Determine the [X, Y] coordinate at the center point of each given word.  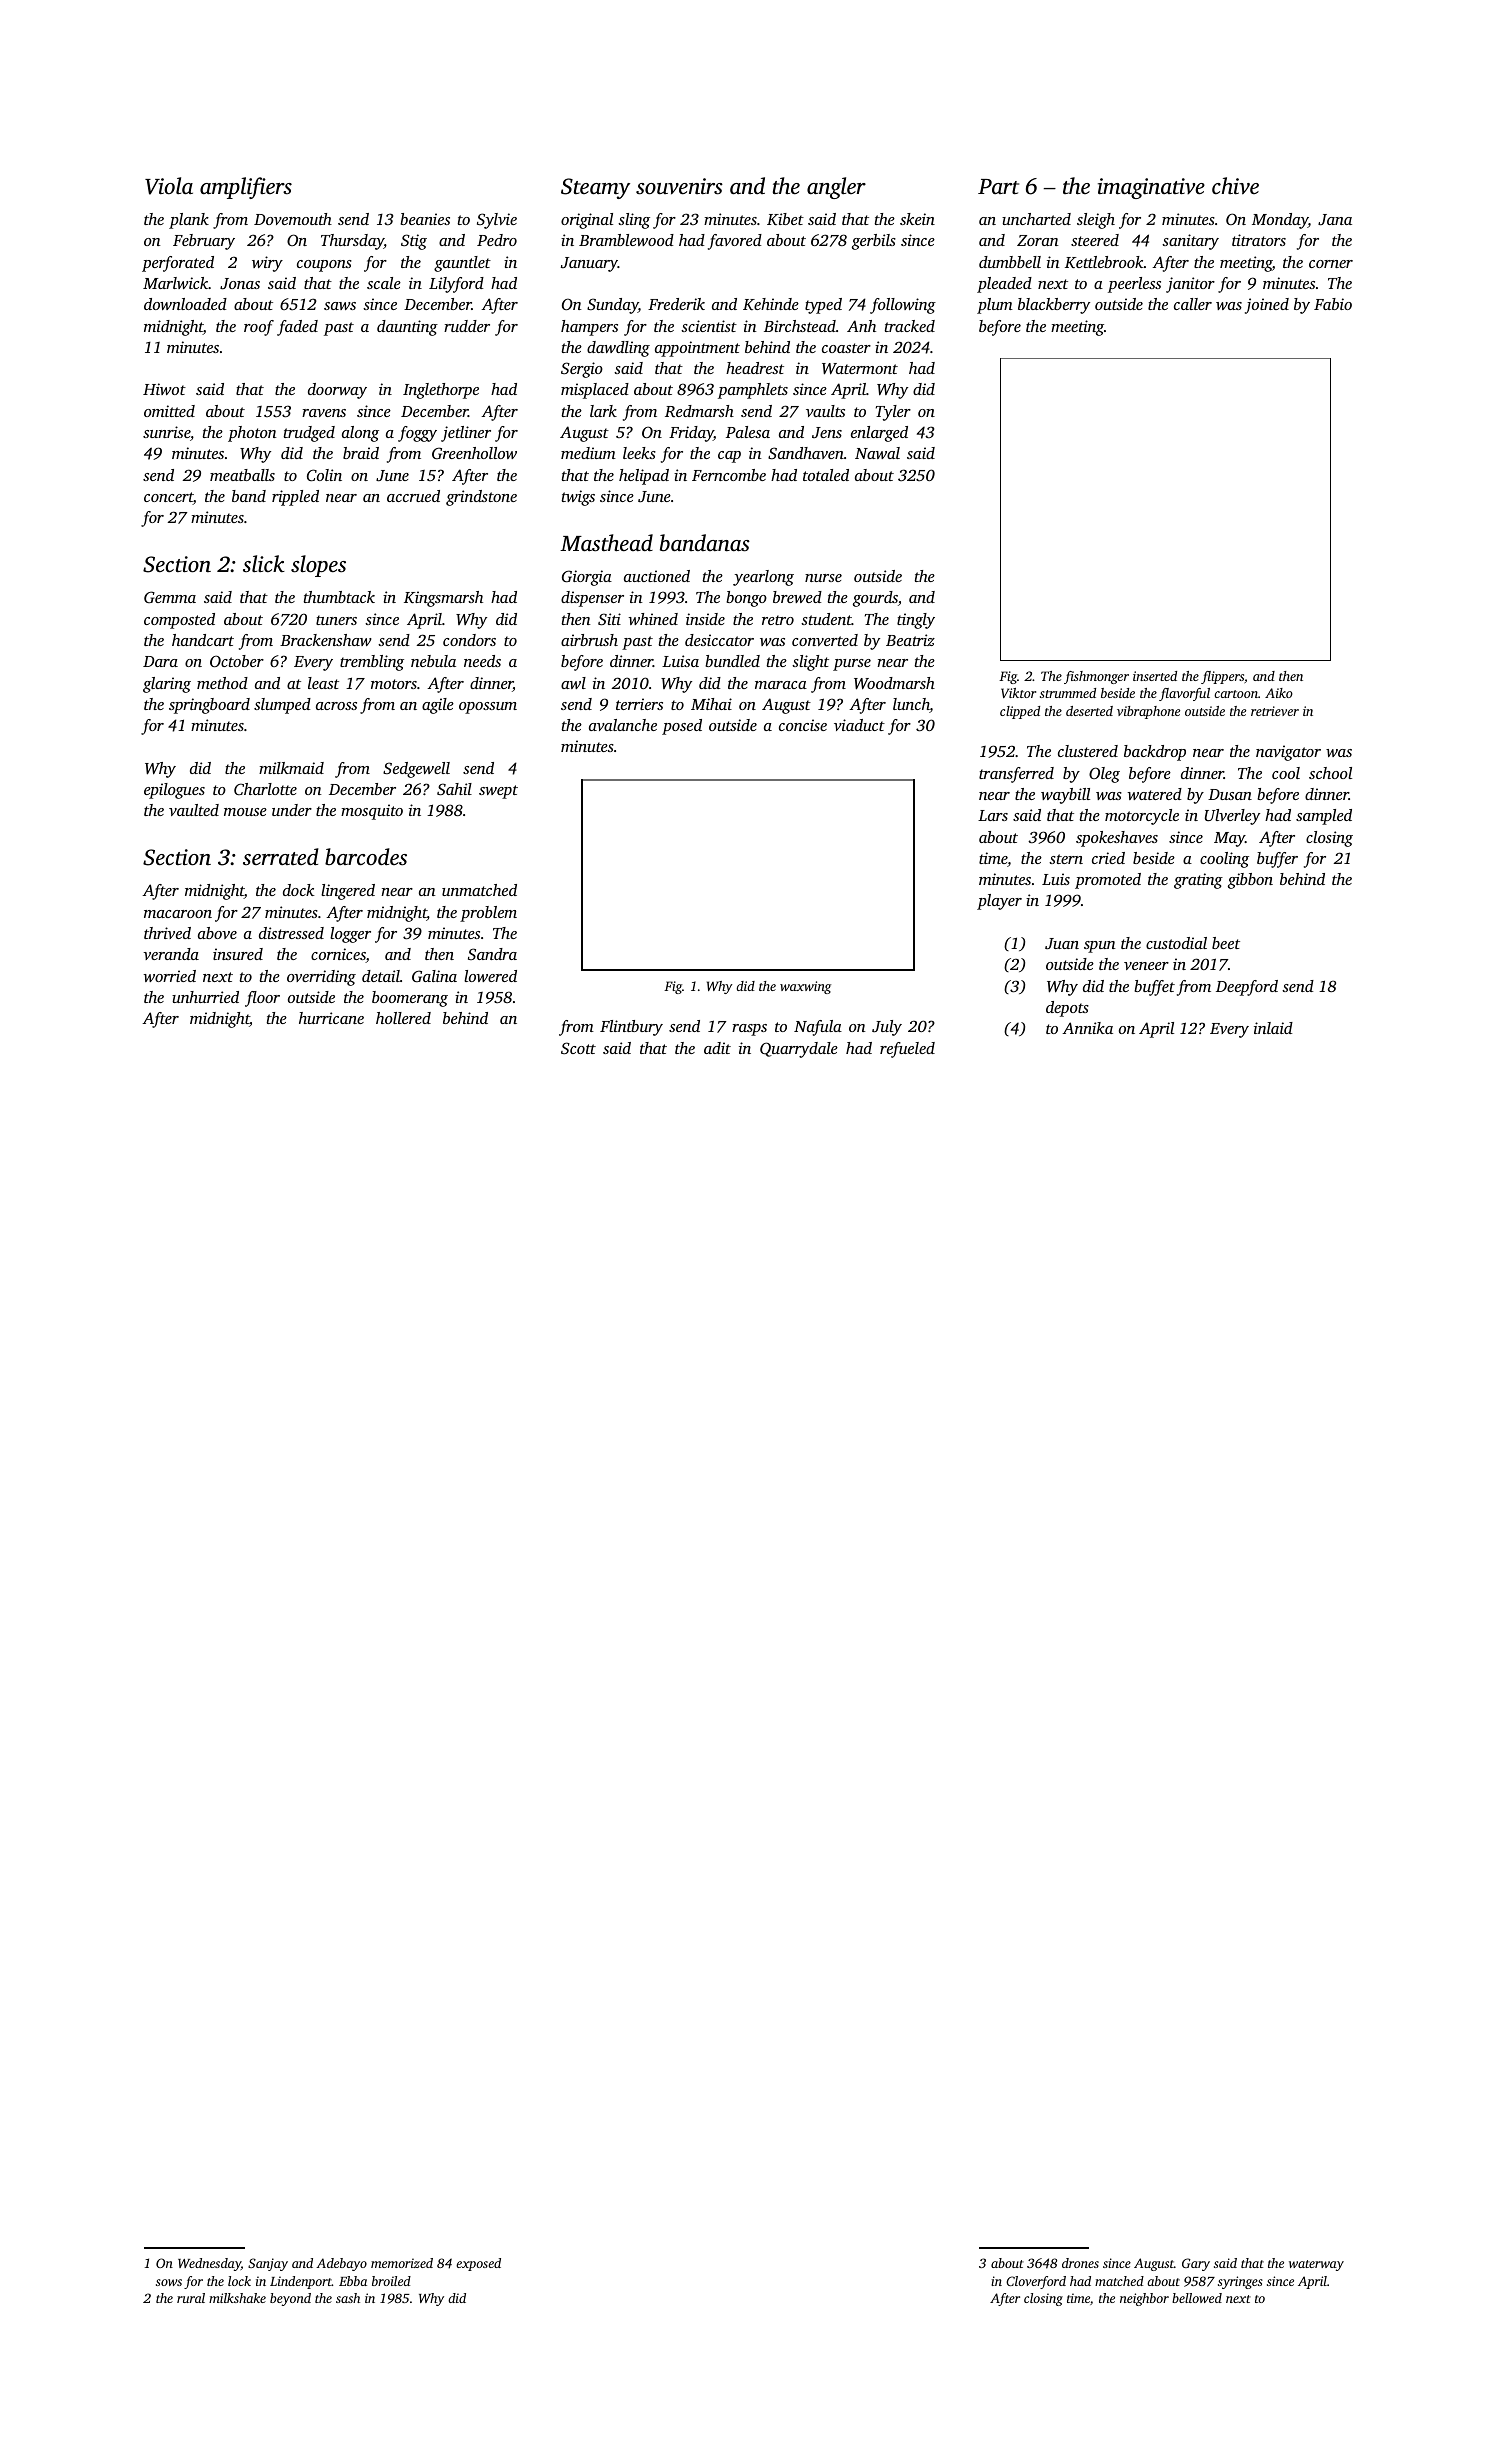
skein [917, 219]
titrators [1259, 240]
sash [348, 2298]
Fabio [1333, 304]
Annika [1087, 1028]
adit [717, 1048]
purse [852, 665]
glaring [167, 685]
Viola [169, 186]
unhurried [205, 997]
